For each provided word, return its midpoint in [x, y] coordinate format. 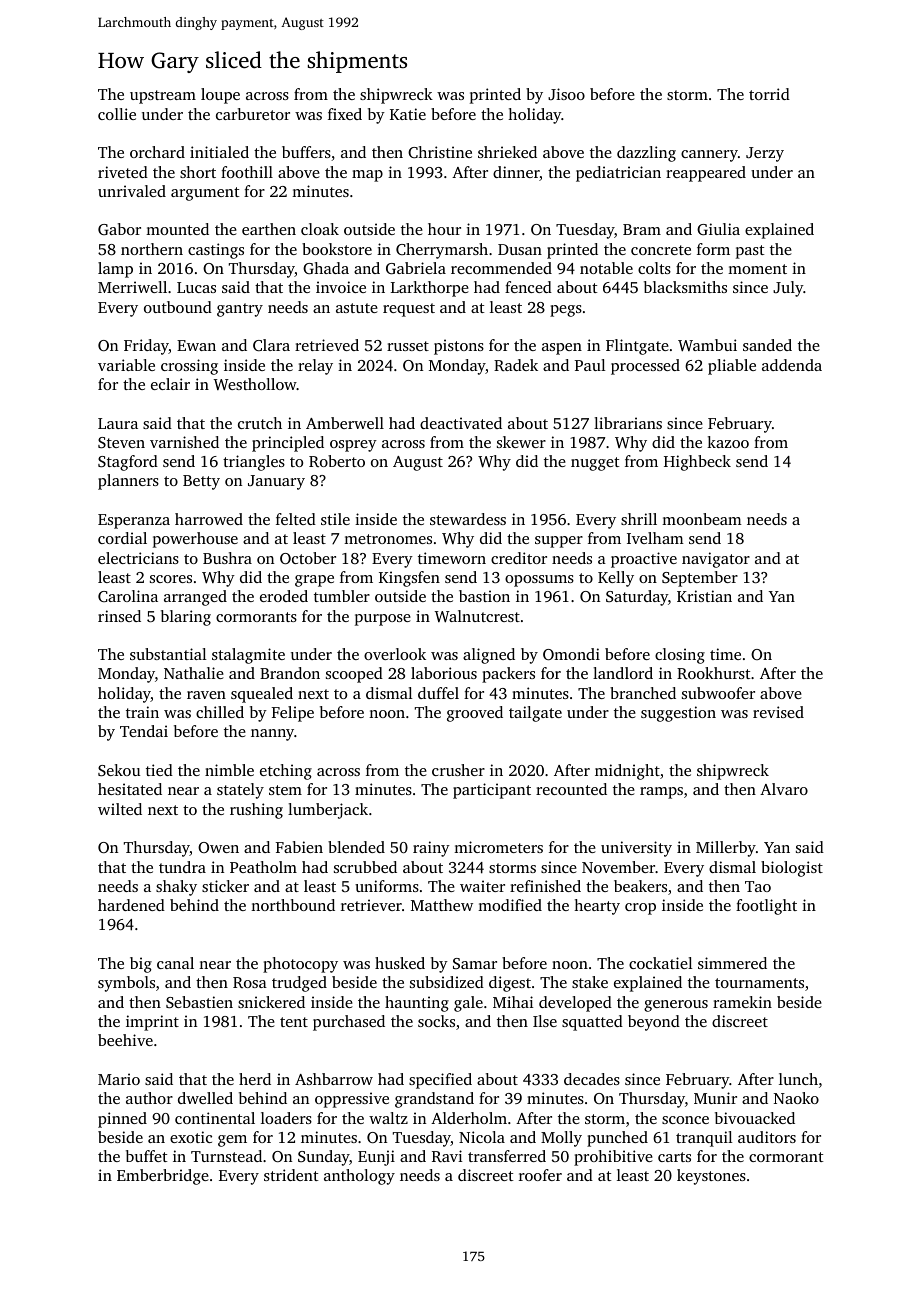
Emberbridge [163, 1177]
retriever [371, 905]
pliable [732, 367]
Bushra [227, 558]
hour [444, 229]
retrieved [327, 345]
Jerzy [765, 154]
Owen [218, 847]
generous [676, 1006]
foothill [247, 172]
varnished [184, 442]
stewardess [468, 519]
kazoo [728, 442]
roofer [540, 1175]
